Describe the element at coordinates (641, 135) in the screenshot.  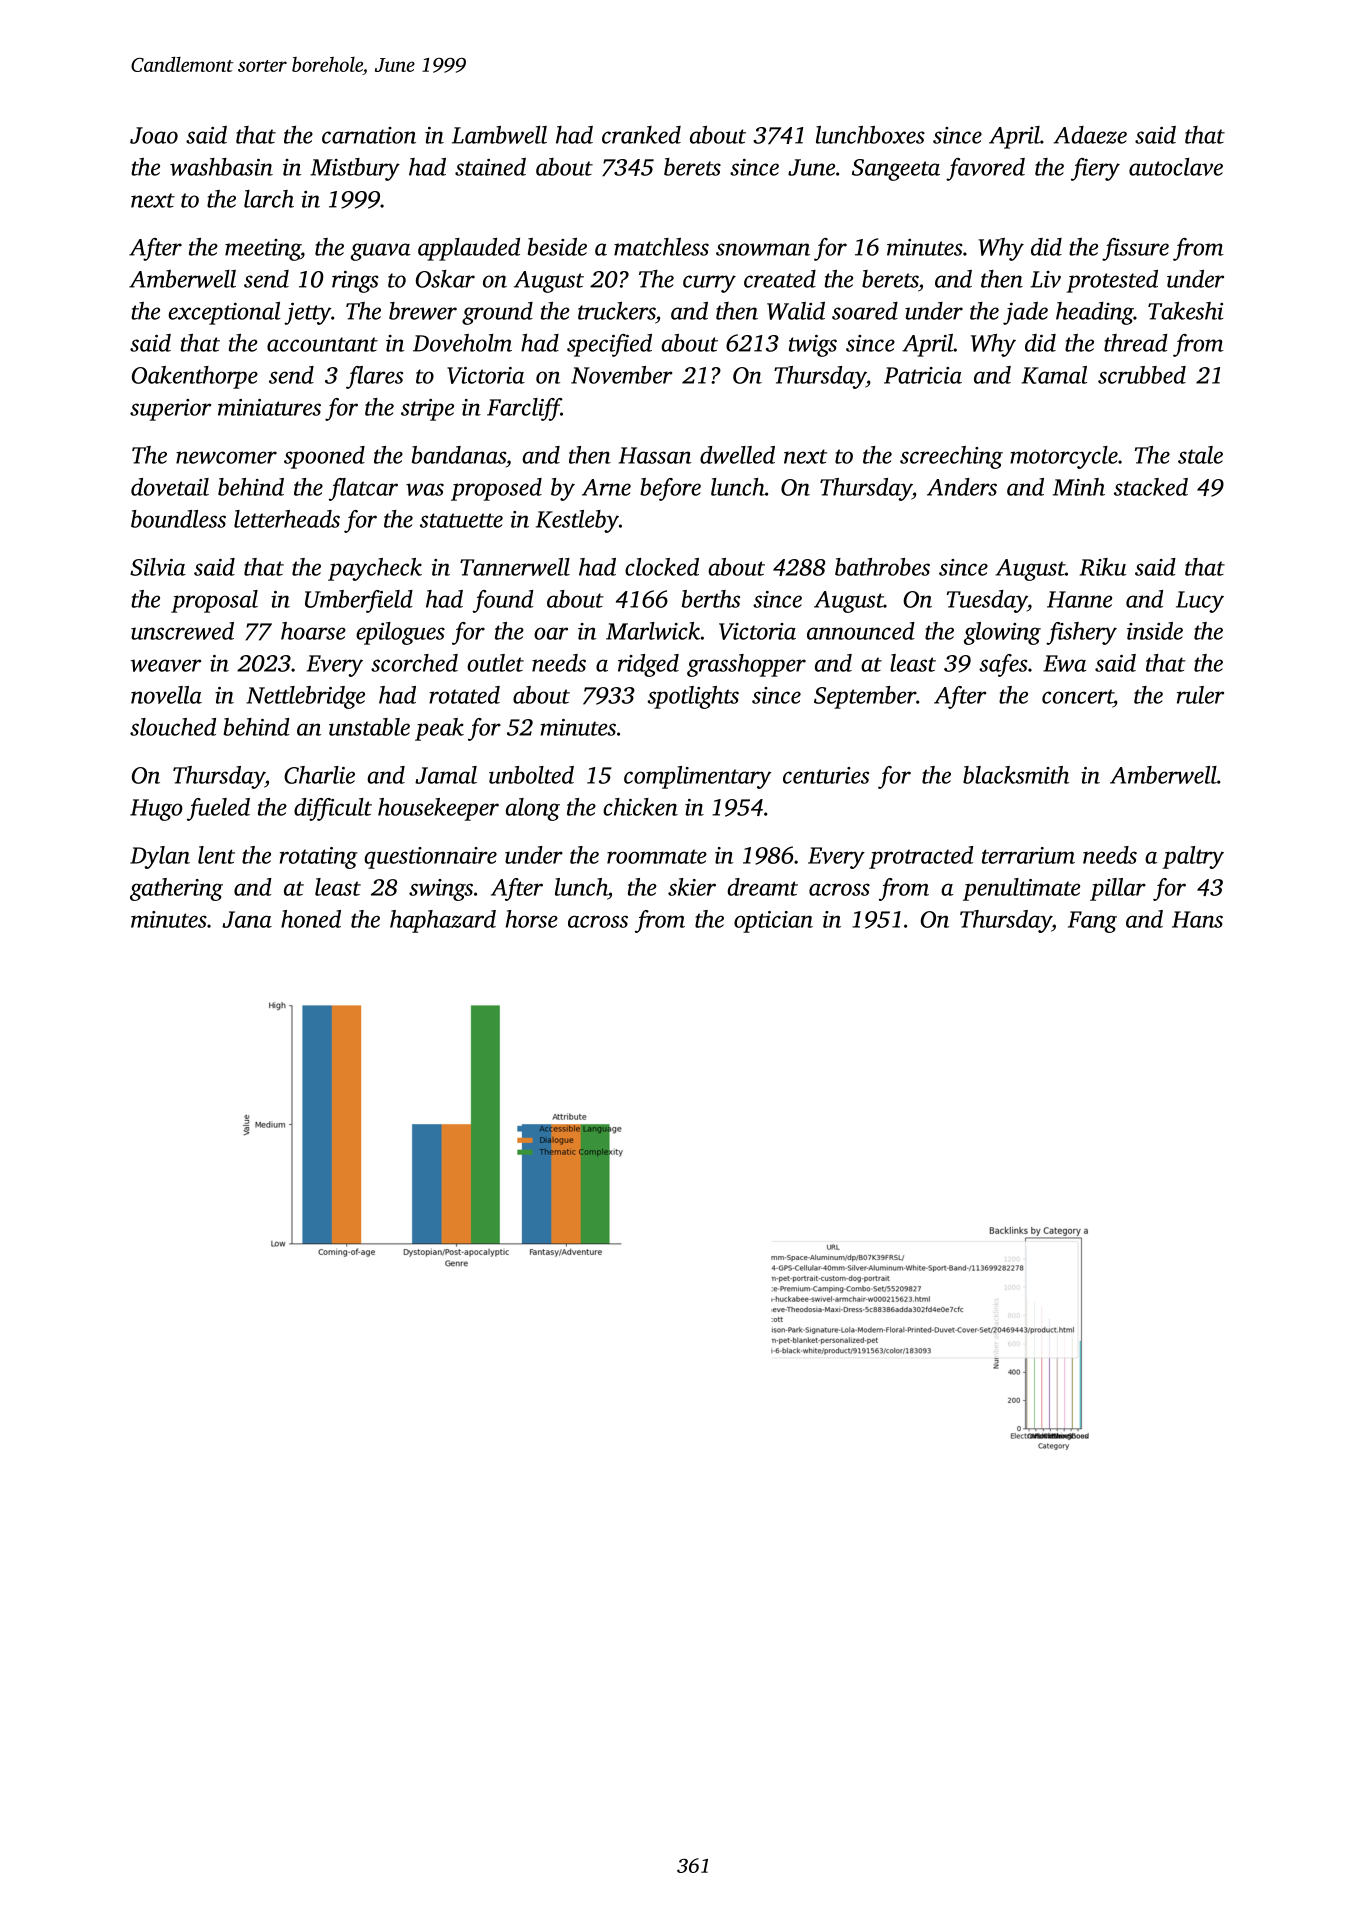
I see `cranked` at that location.
